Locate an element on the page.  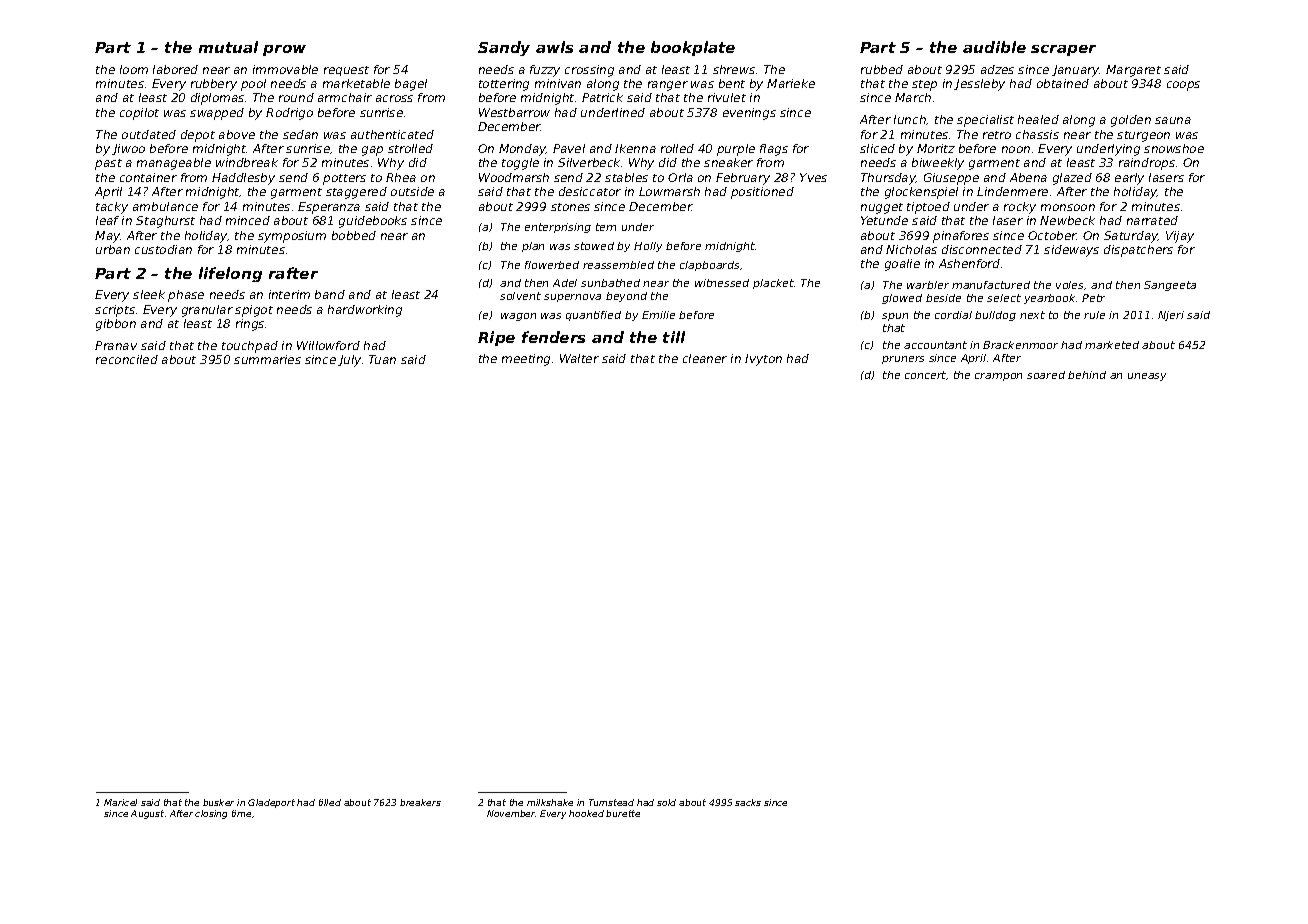
summaries is located at coordinates (267, 359).
